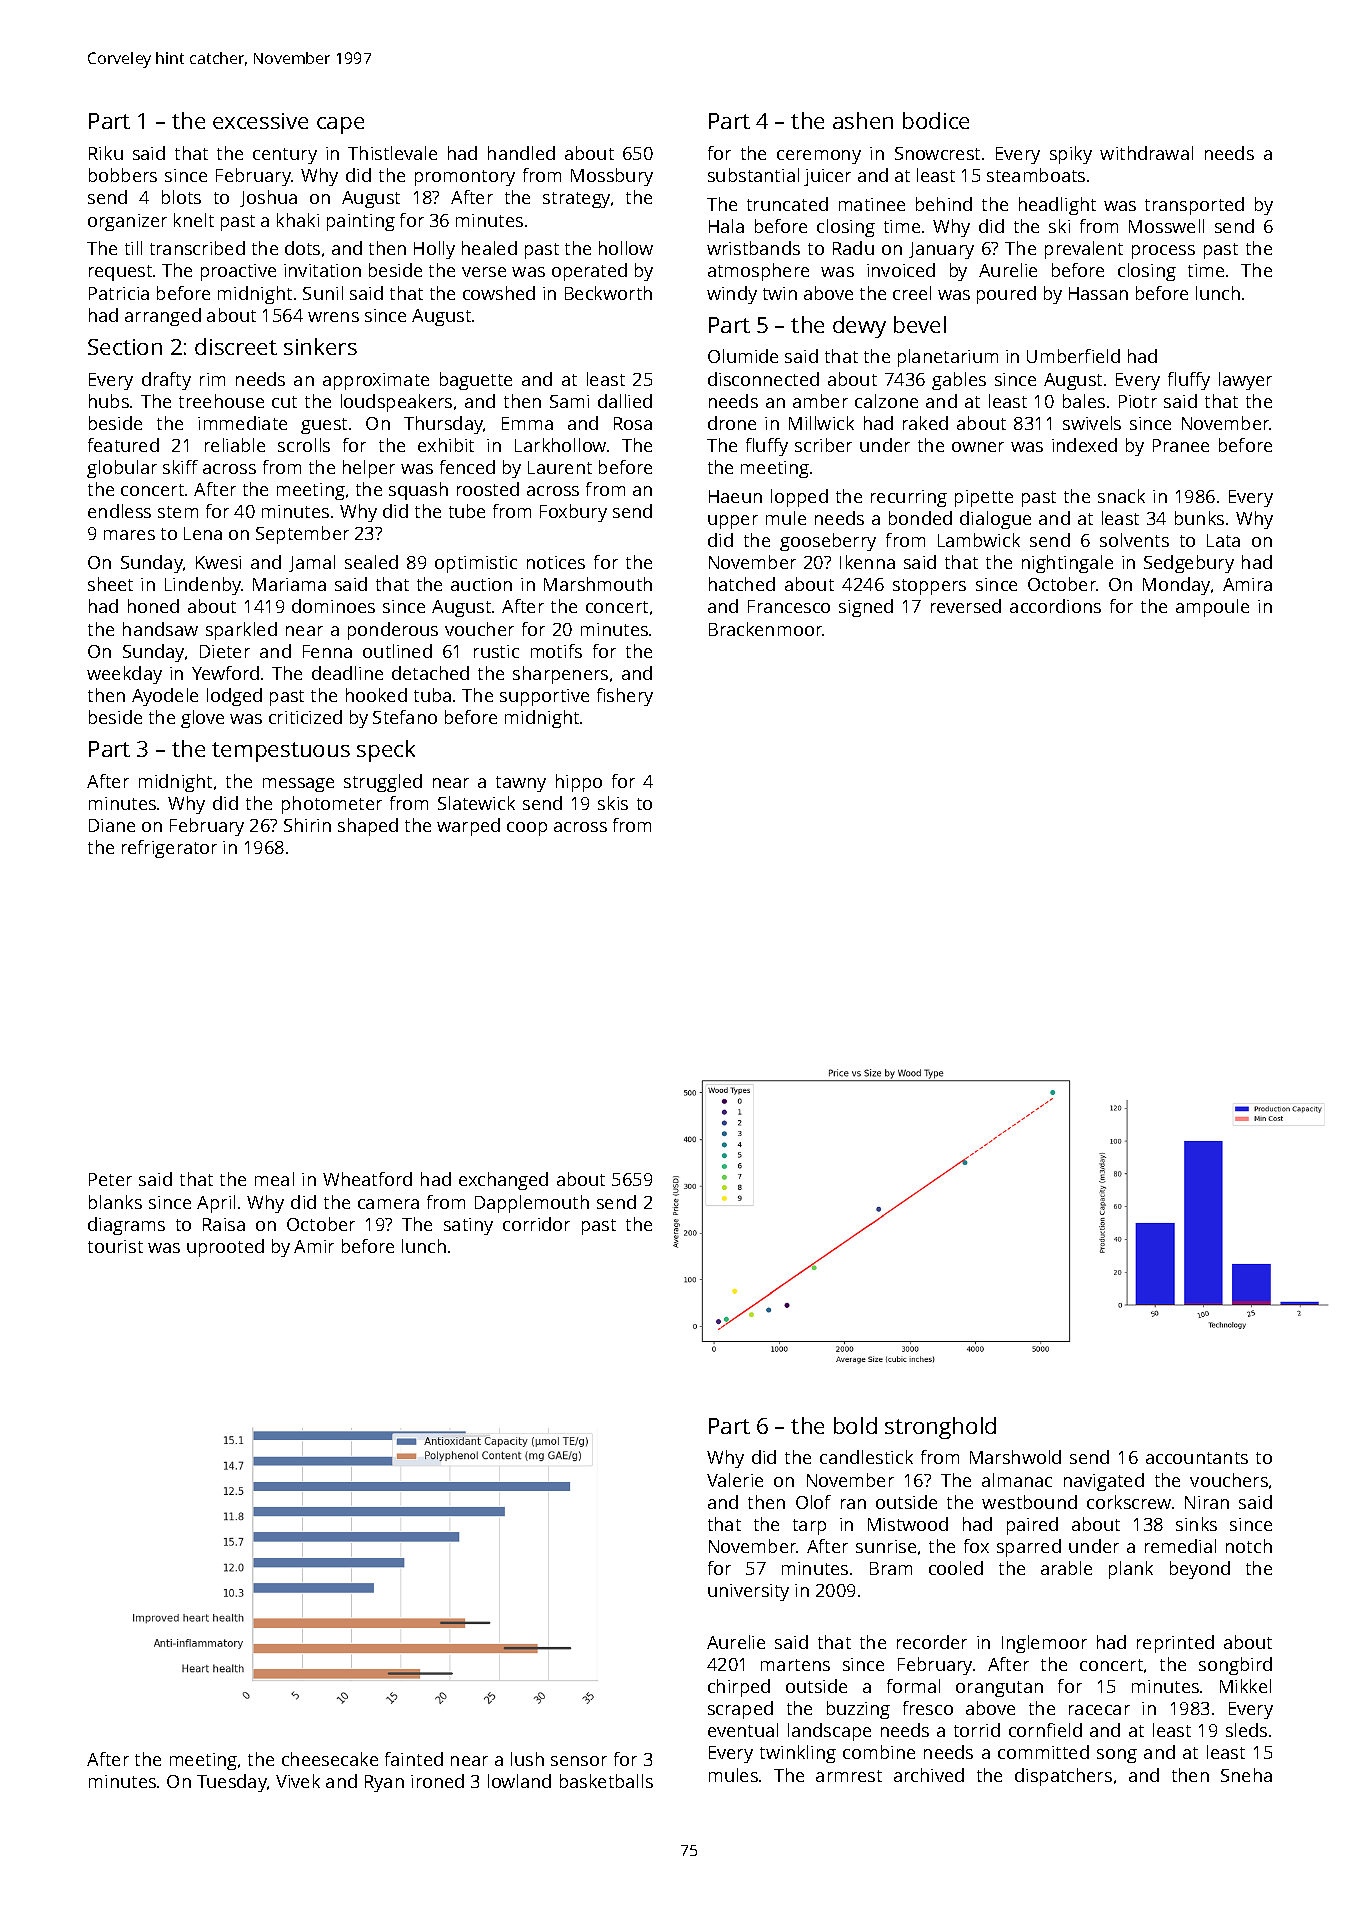  I want to click on Peter, so click(110, 1179).
